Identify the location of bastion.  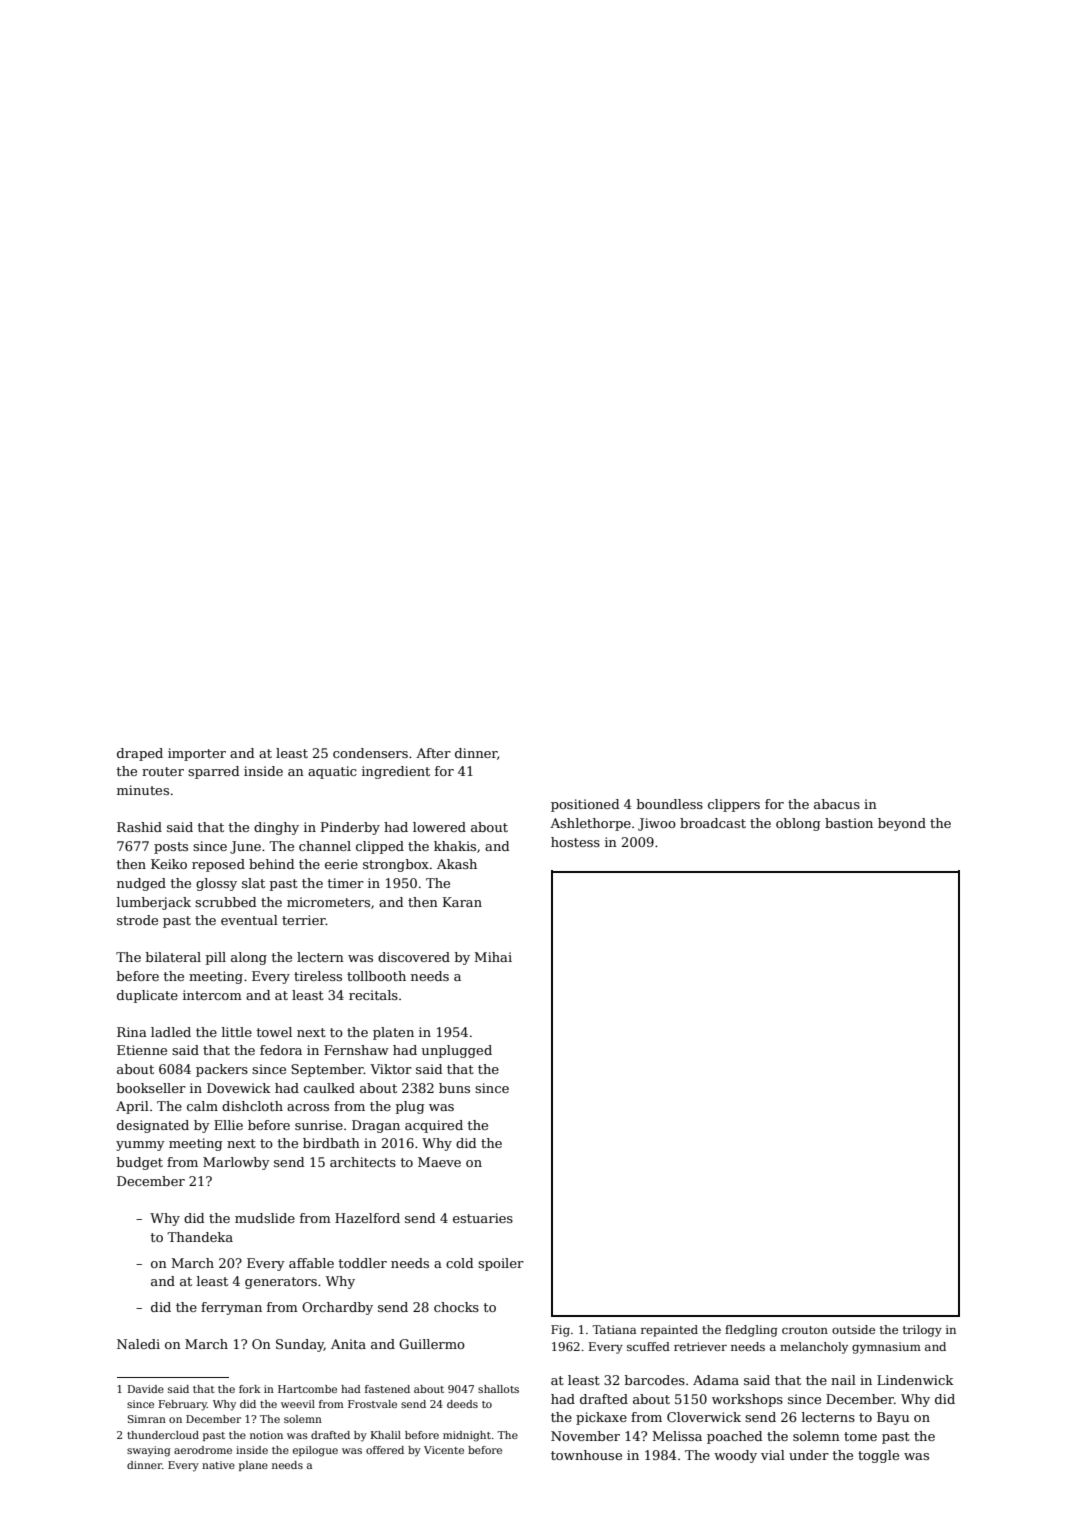
(849, 823).
